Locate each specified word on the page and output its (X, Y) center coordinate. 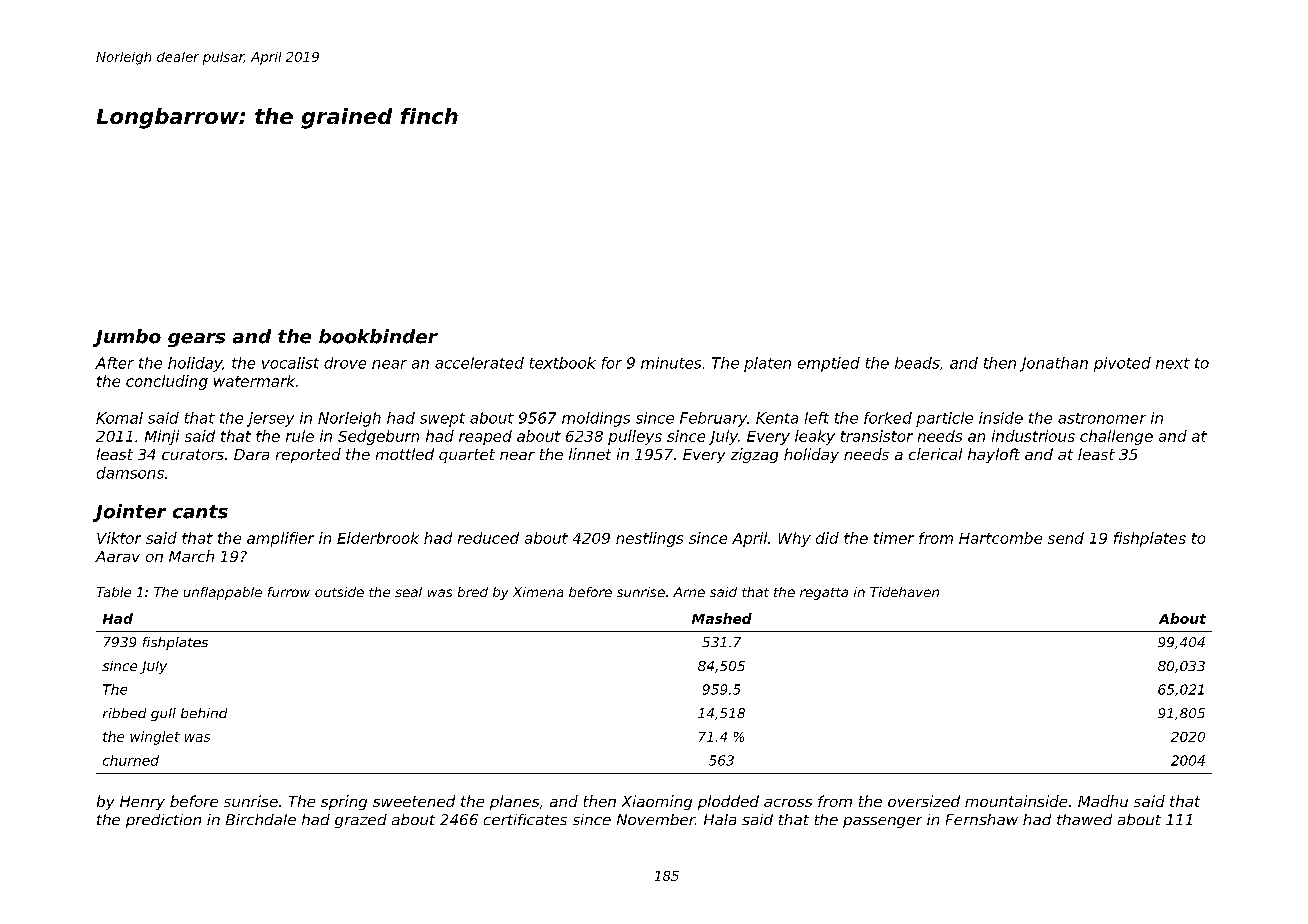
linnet (590, 454)
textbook (563, 363)
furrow (289, 592)
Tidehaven (904, 592)
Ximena (538, 592)
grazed (361, 821)
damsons (130, 473)
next (1173, 363)
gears (196, 340)
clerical (935, 454)
